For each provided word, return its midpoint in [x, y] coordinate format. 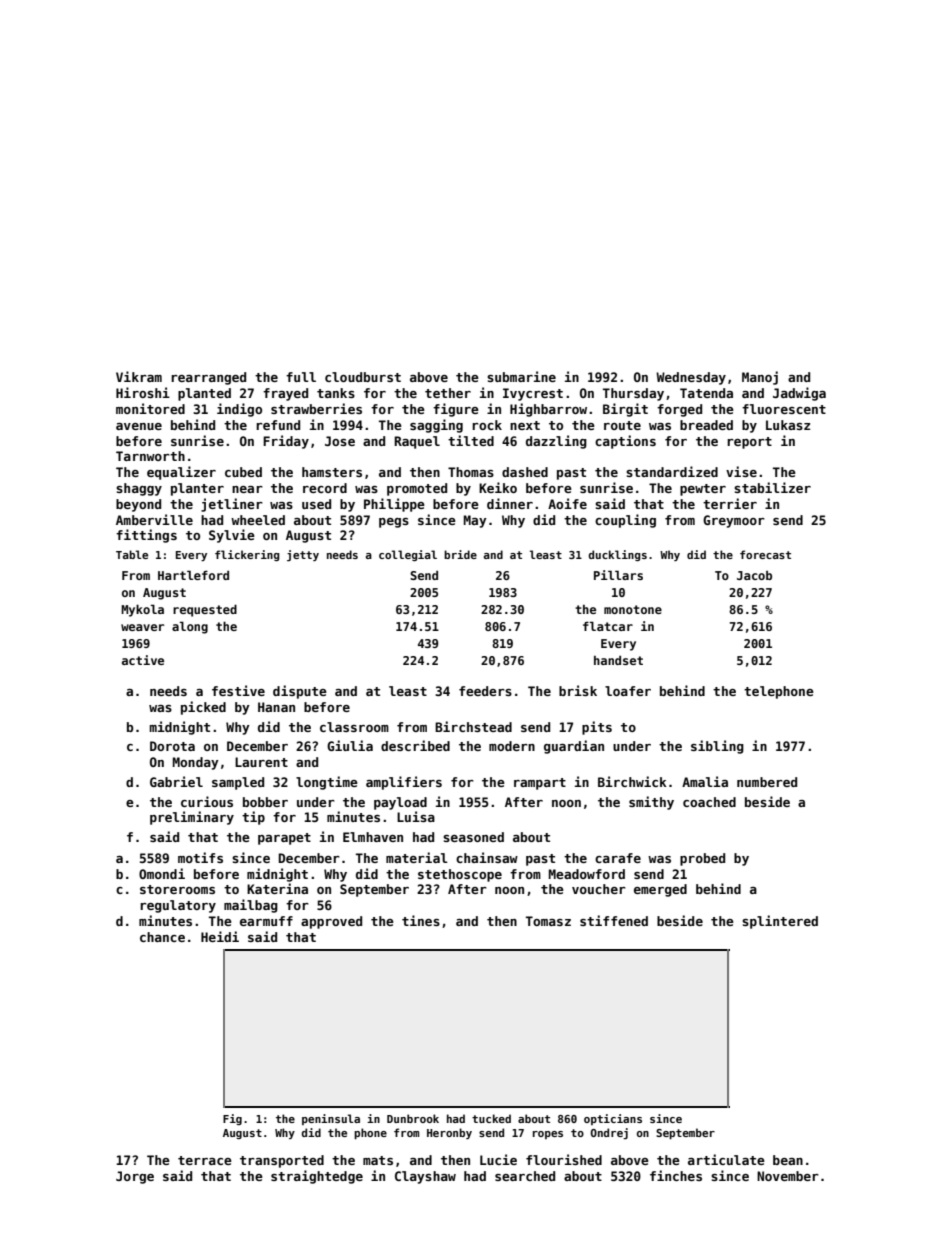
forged [679, 410]
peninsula [331, 1119]
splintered [780, 922]
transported [282, 1161]
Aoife [567, 503]
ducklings [617, 555]
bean [788, 1160]
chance [162, 937]
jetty [303, 555]
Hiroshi [143, 392]
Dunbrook [413, 1118]
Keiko [498, 487]
